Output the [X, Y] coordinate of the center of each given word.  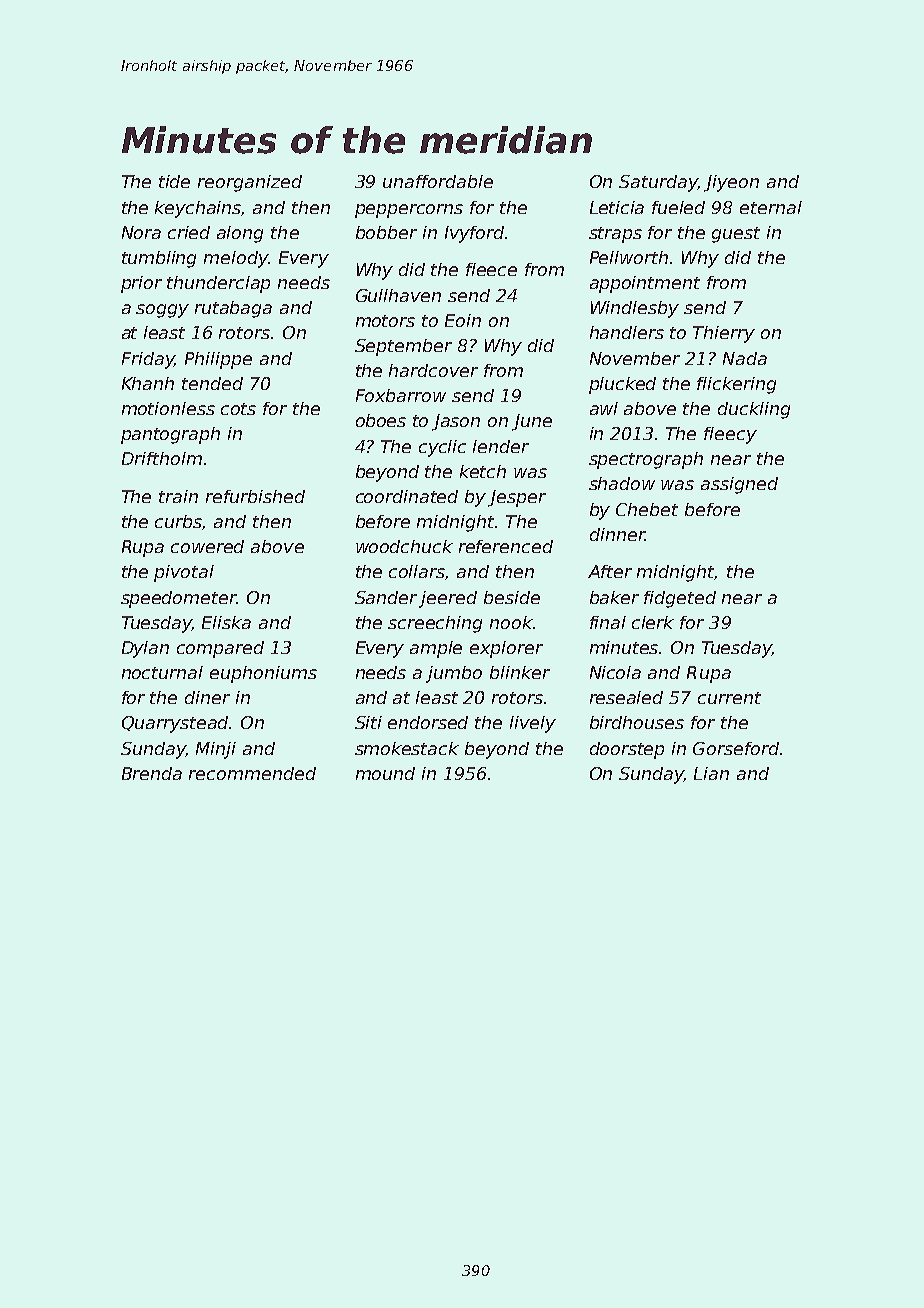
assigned [739, 485]
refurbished [255, 496]
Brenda [152, 773]
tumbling [159, 259]
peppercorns [409, 211]
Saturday [658, 183]
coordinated [407, 496]
